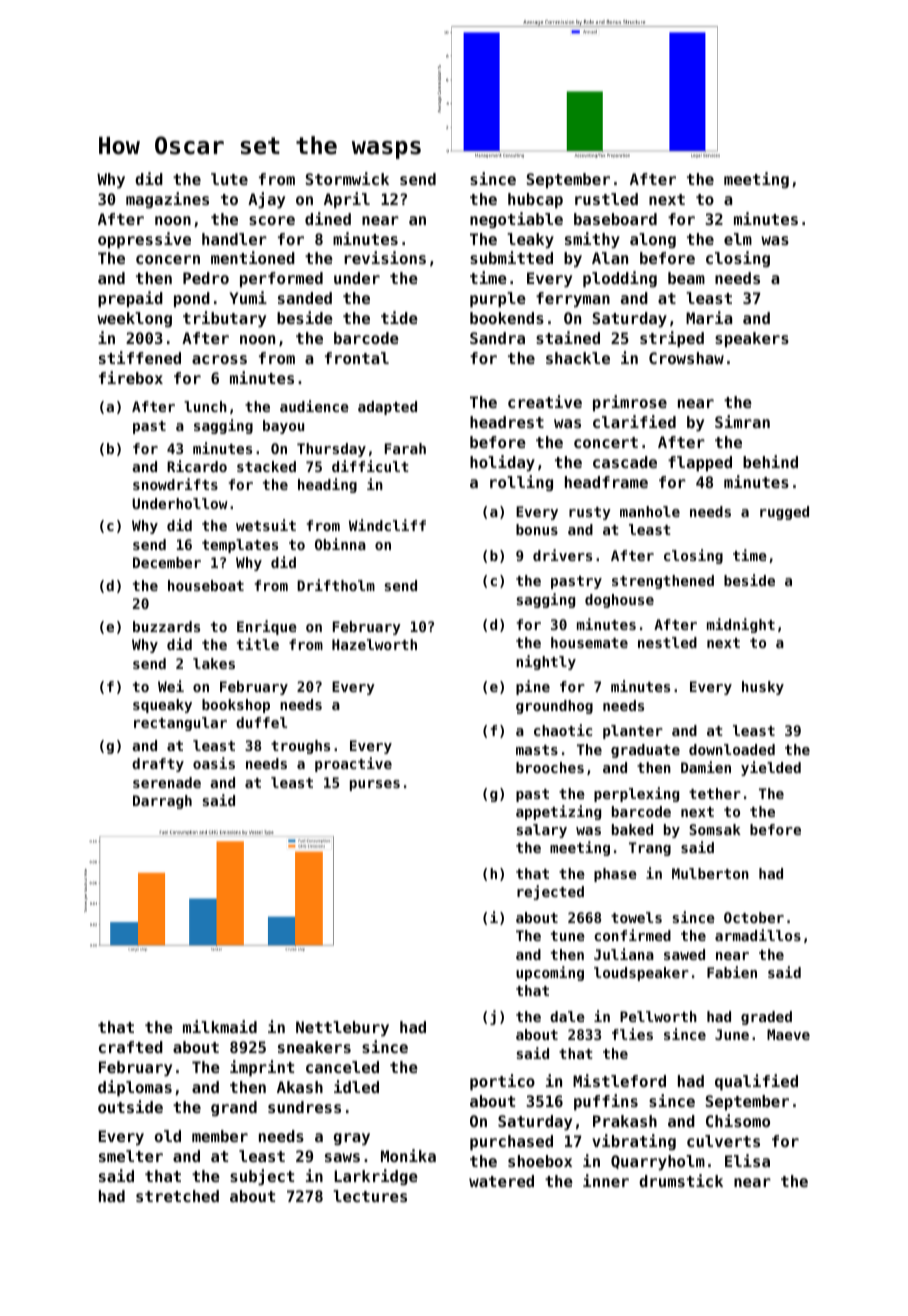 This document has width=908, height=1316. Describe the element at coordinates (502, 463) in the document. I see `holiday` at that location.
